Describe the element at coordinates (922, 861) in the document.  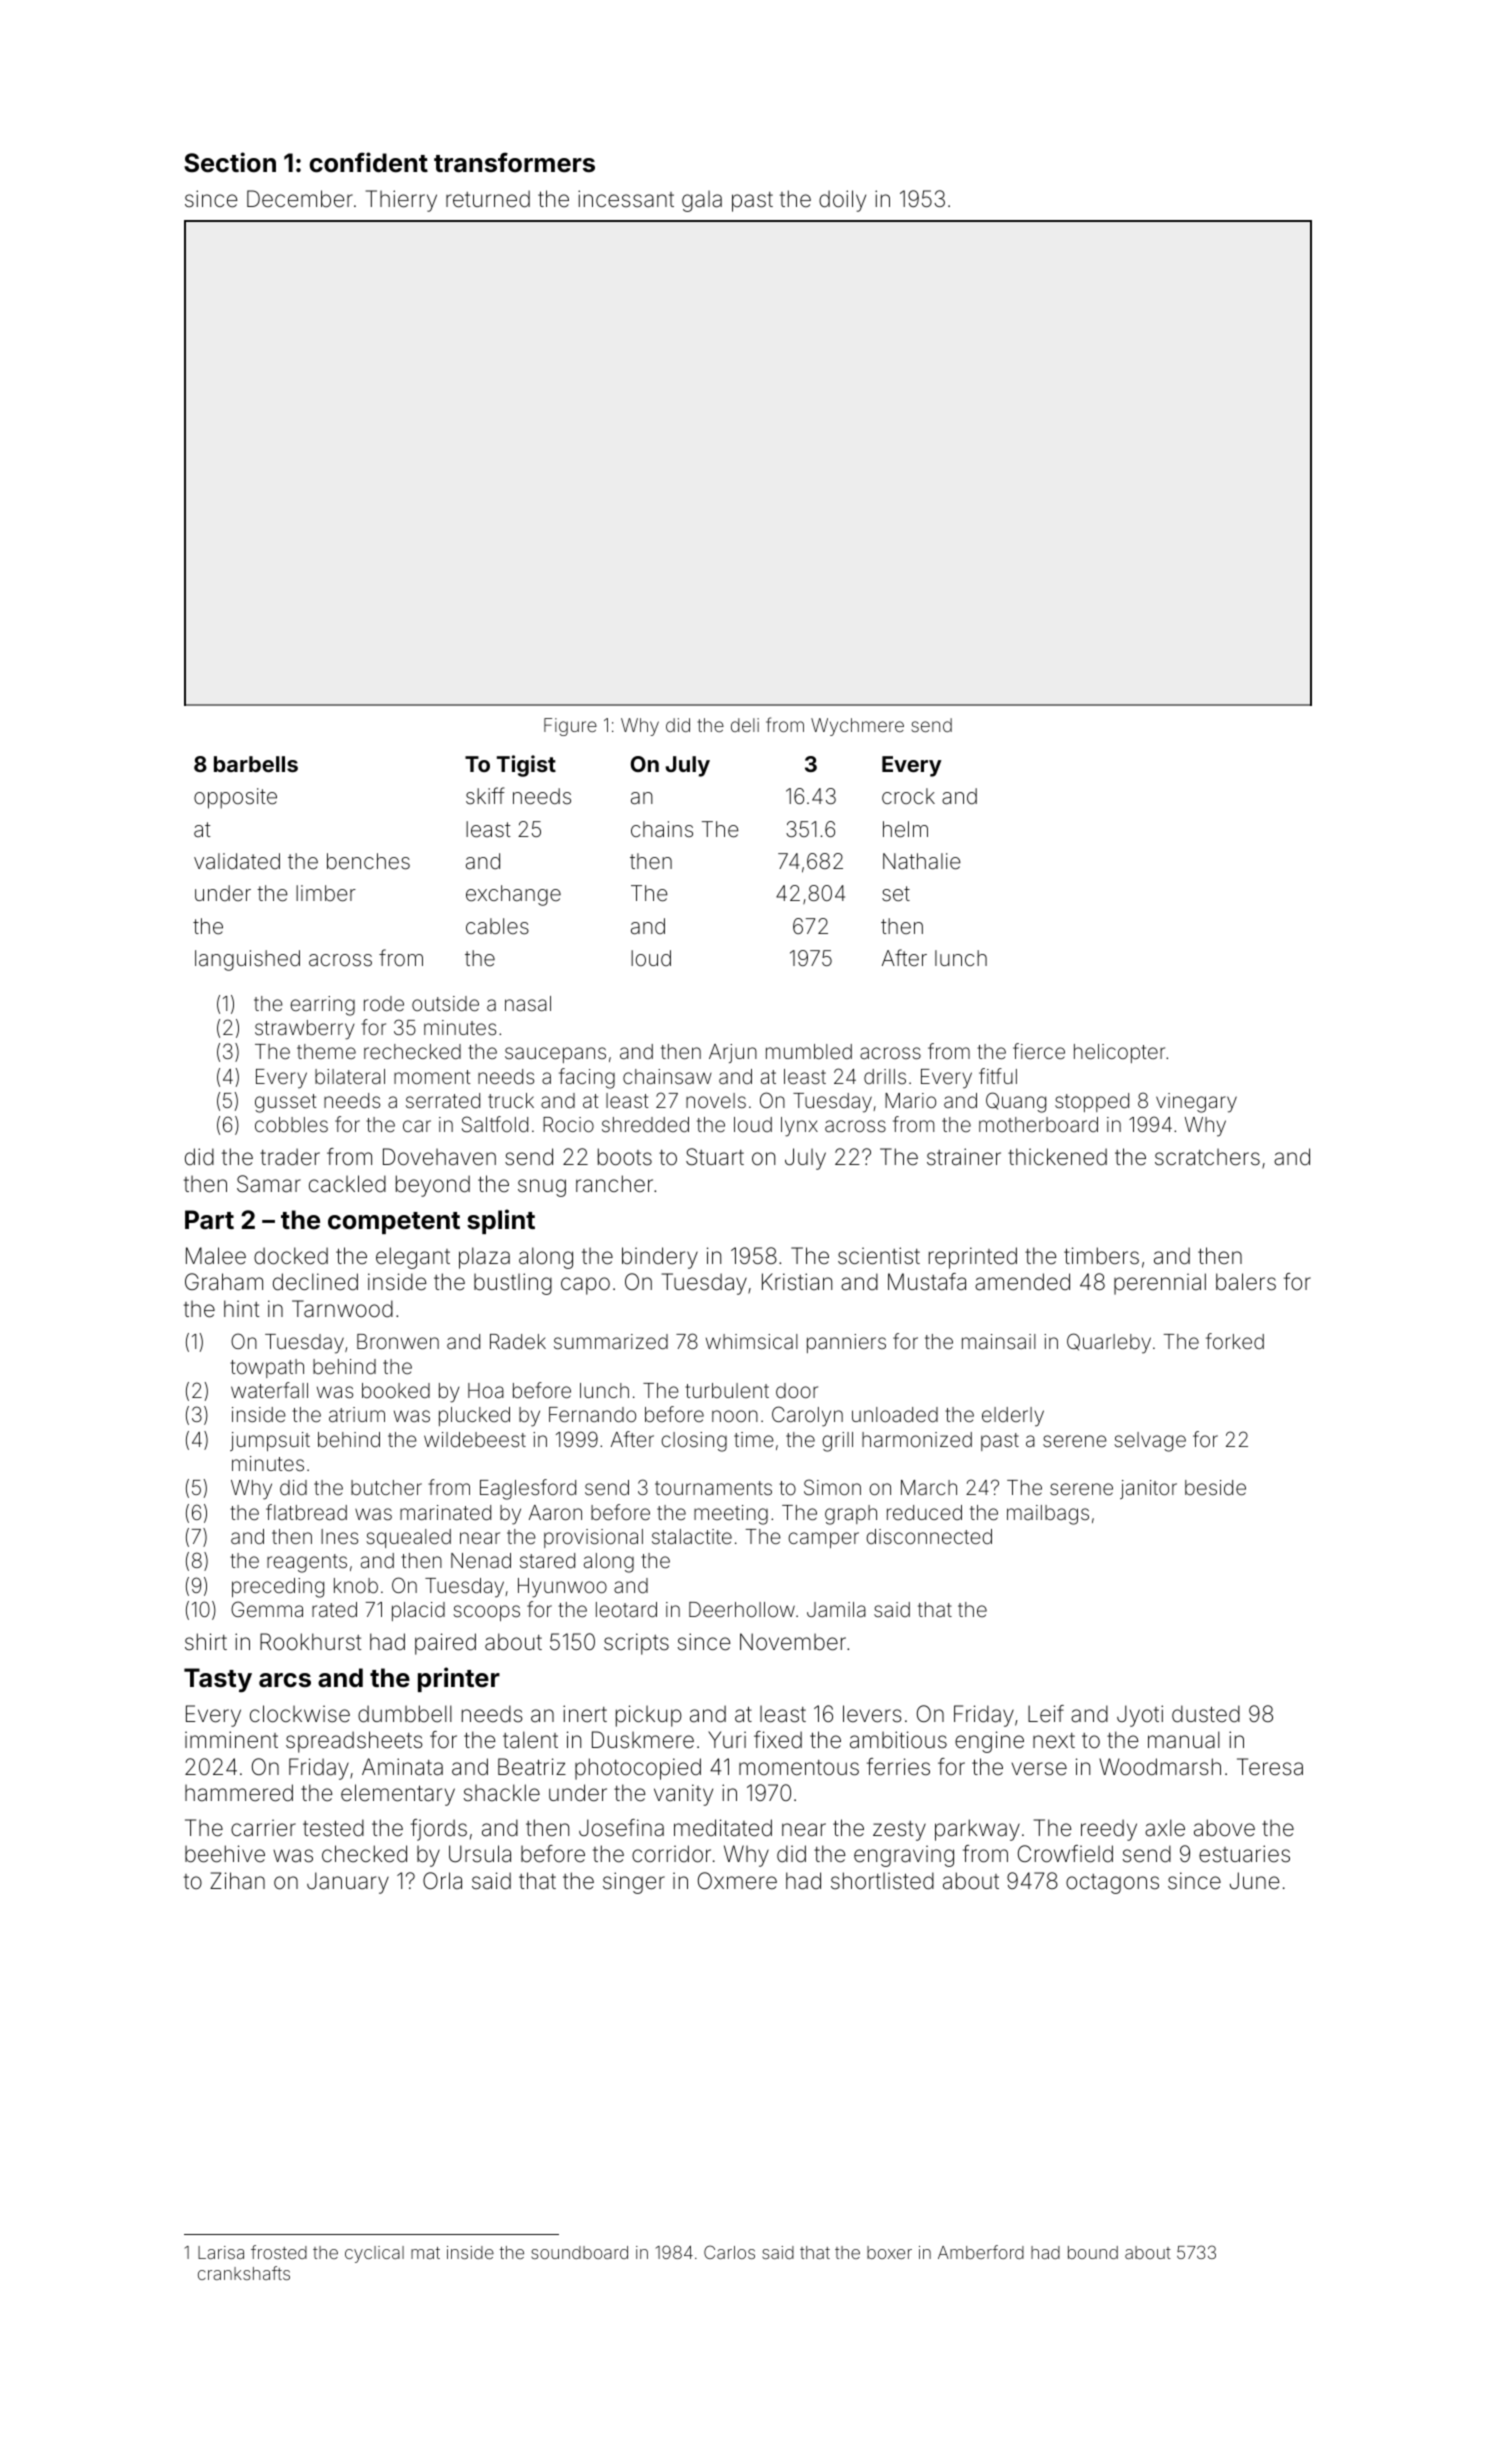
I see `Nathalie` at that location.
